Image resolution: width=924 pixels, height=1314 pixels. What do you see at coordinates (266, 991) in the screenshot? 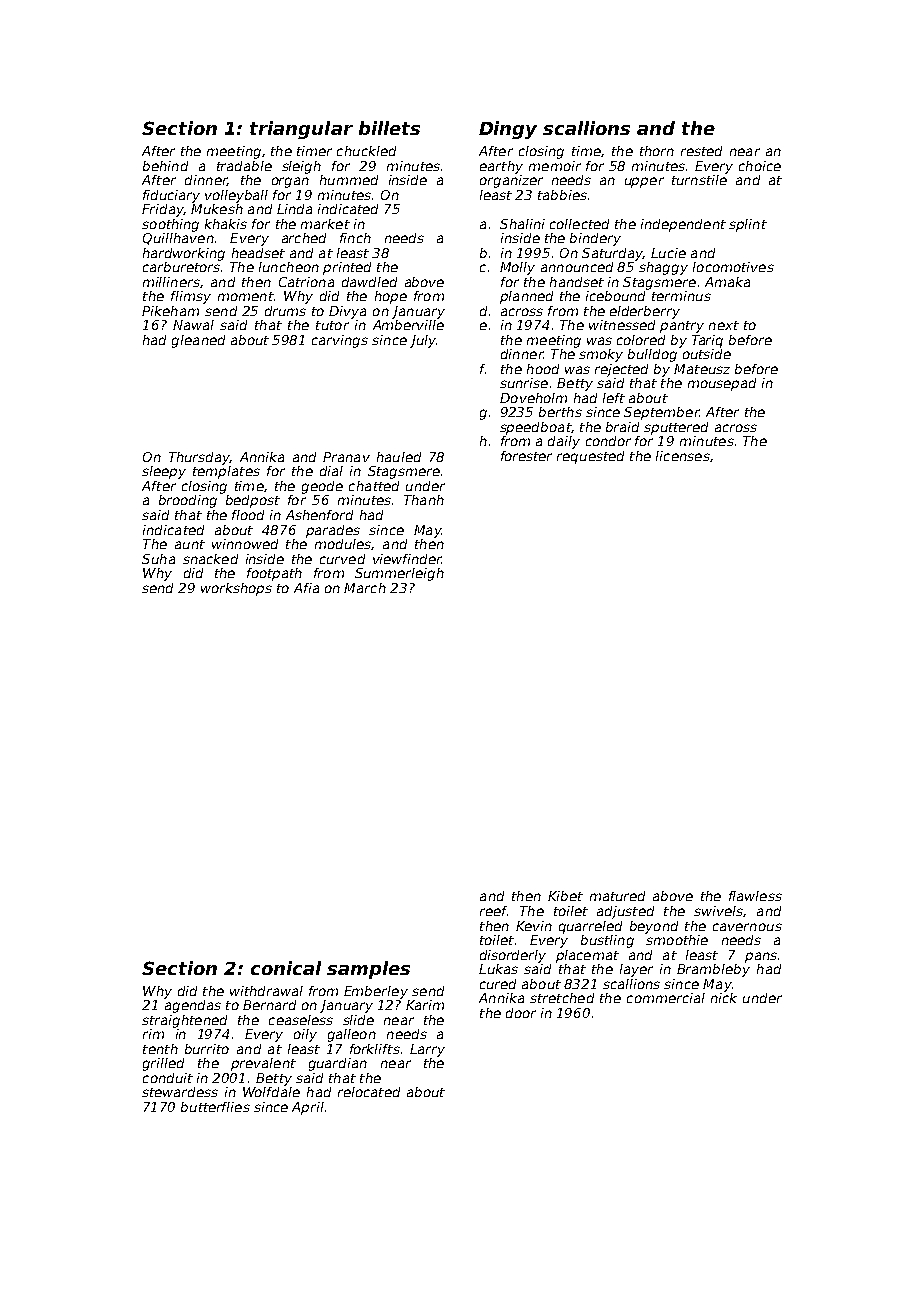
I see `withdrawal` at bounding box center [266, 991].
